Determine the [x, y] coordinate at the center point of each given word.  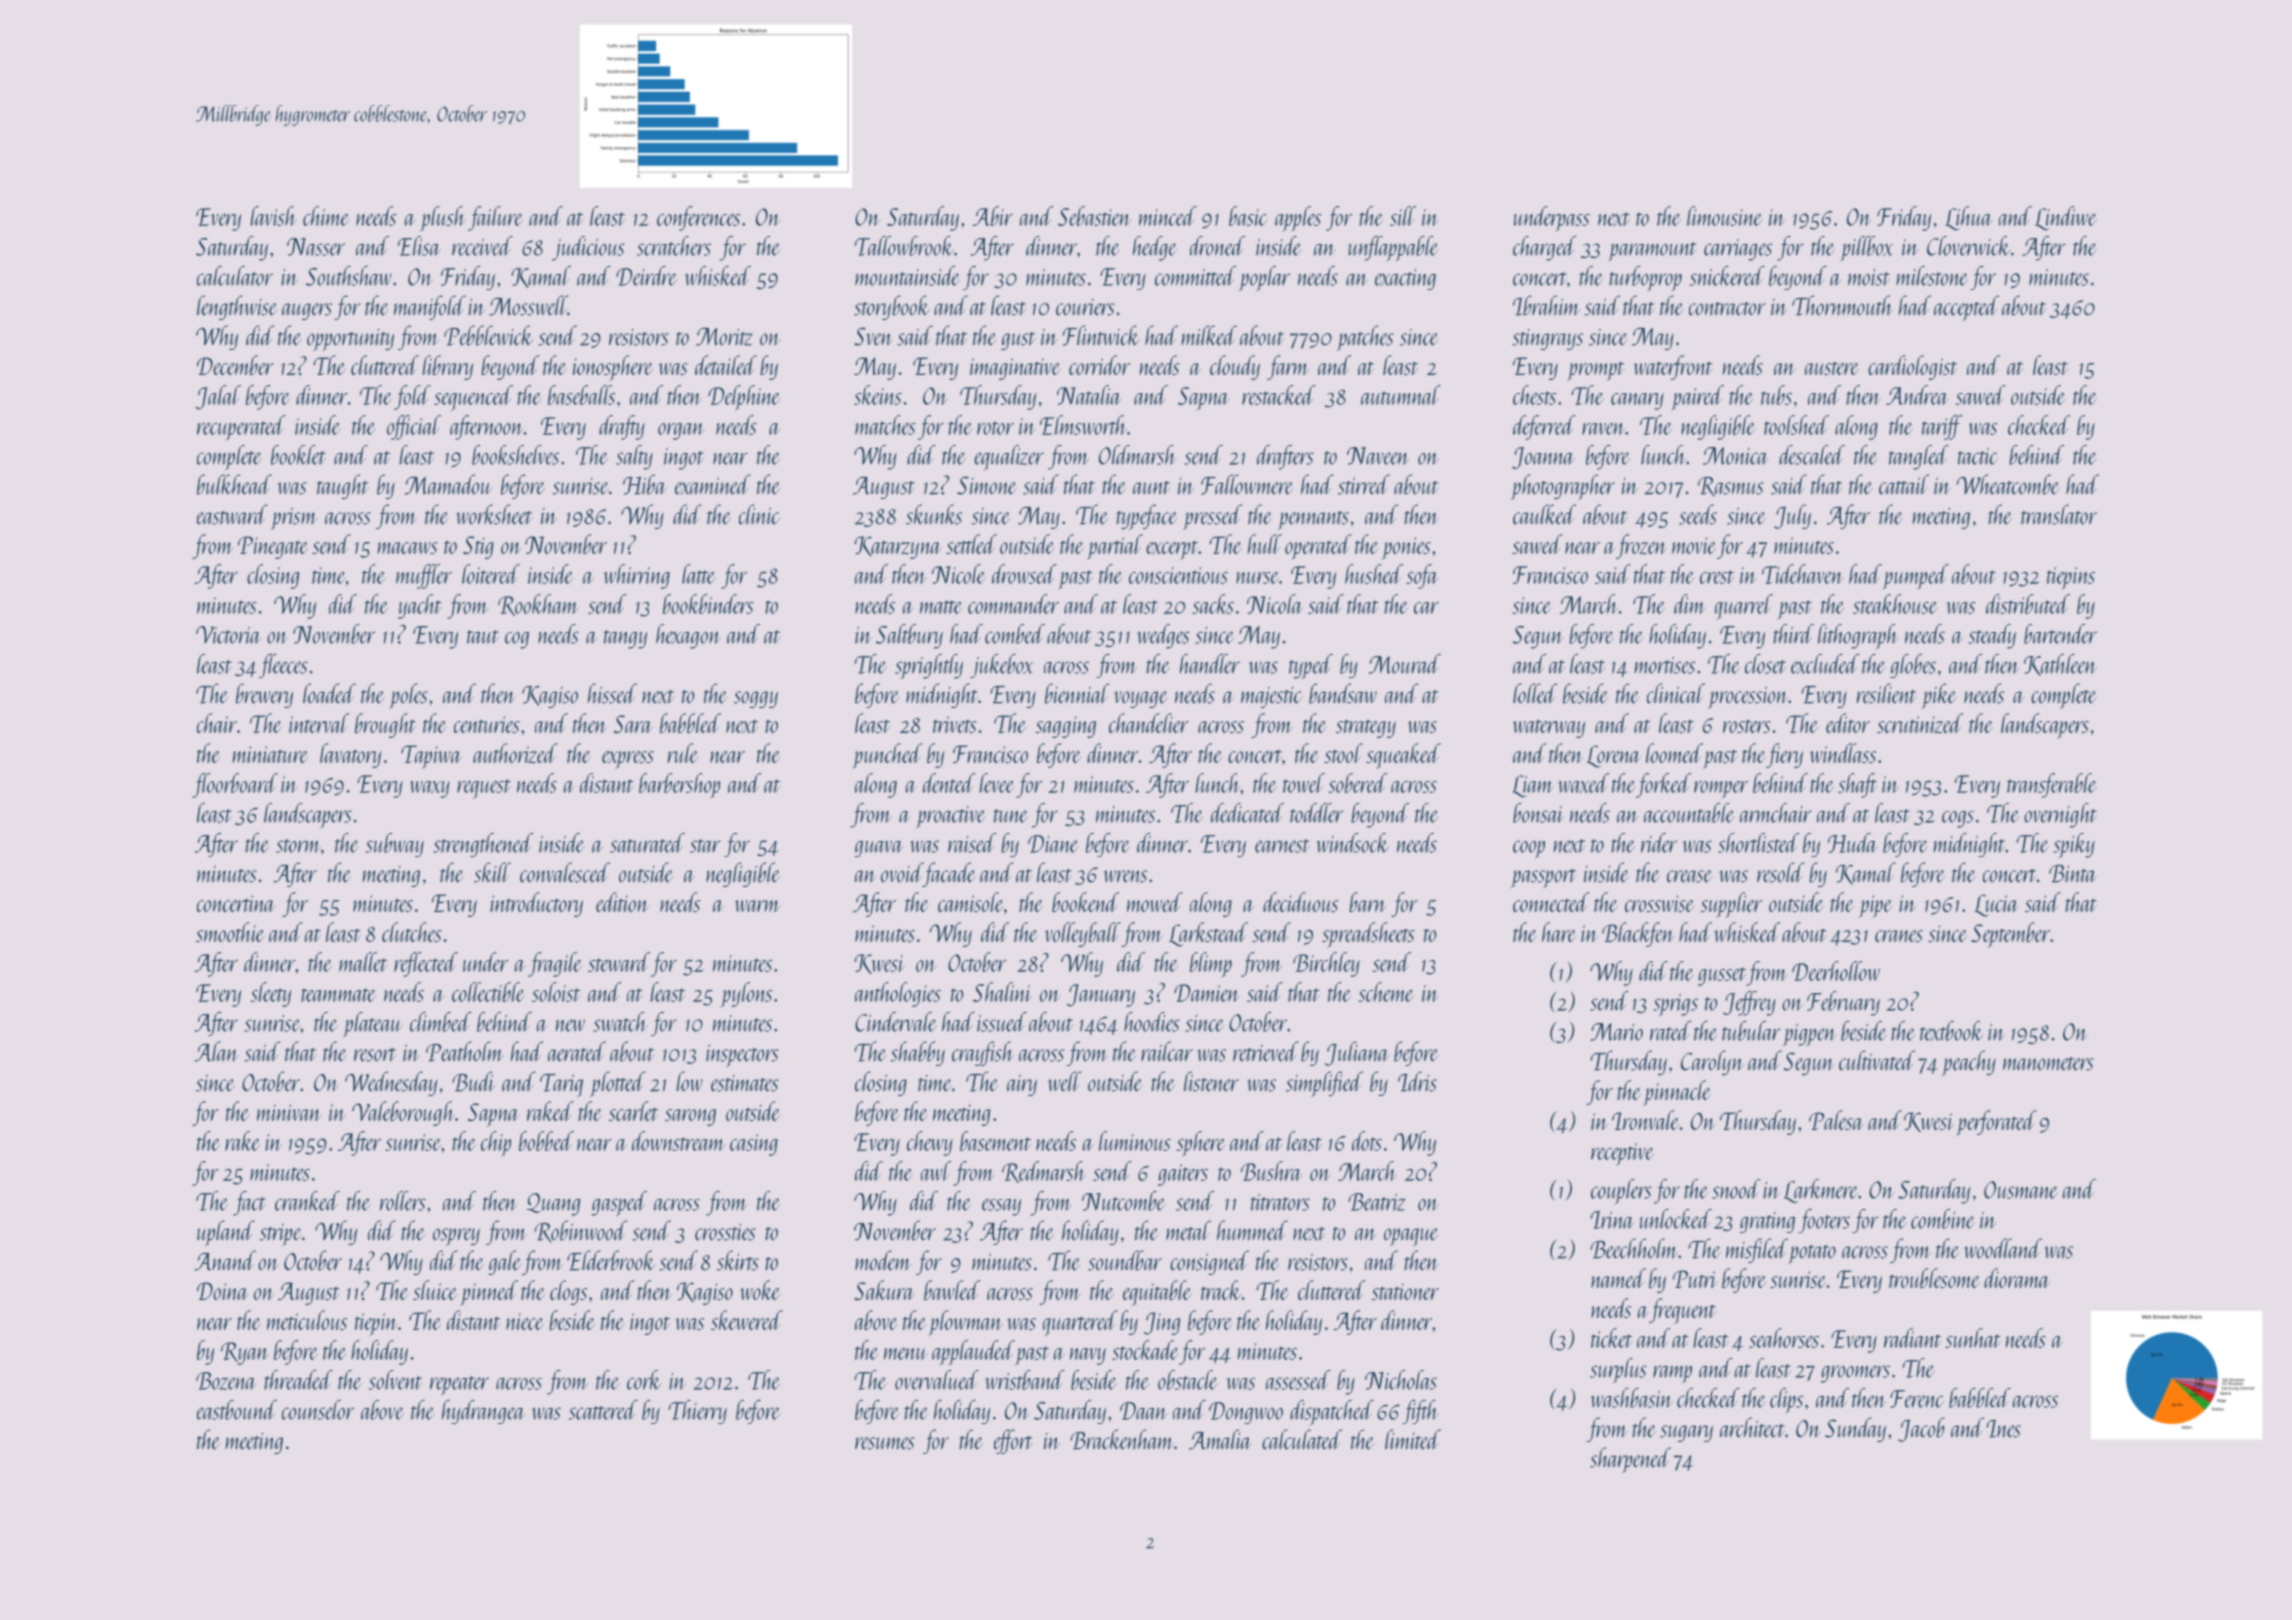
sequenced [473, 398]
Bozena [226, 1381]
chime [326, 216]
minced [1168, 216]
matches [885, 425]
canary [1637, 401]
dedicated [1247, 813]
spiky [2074, 845]
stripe [281, 1235]
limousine [1724, 216]
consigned [1209, 1262]
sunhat [1973, 1338]
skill [492, 872]
